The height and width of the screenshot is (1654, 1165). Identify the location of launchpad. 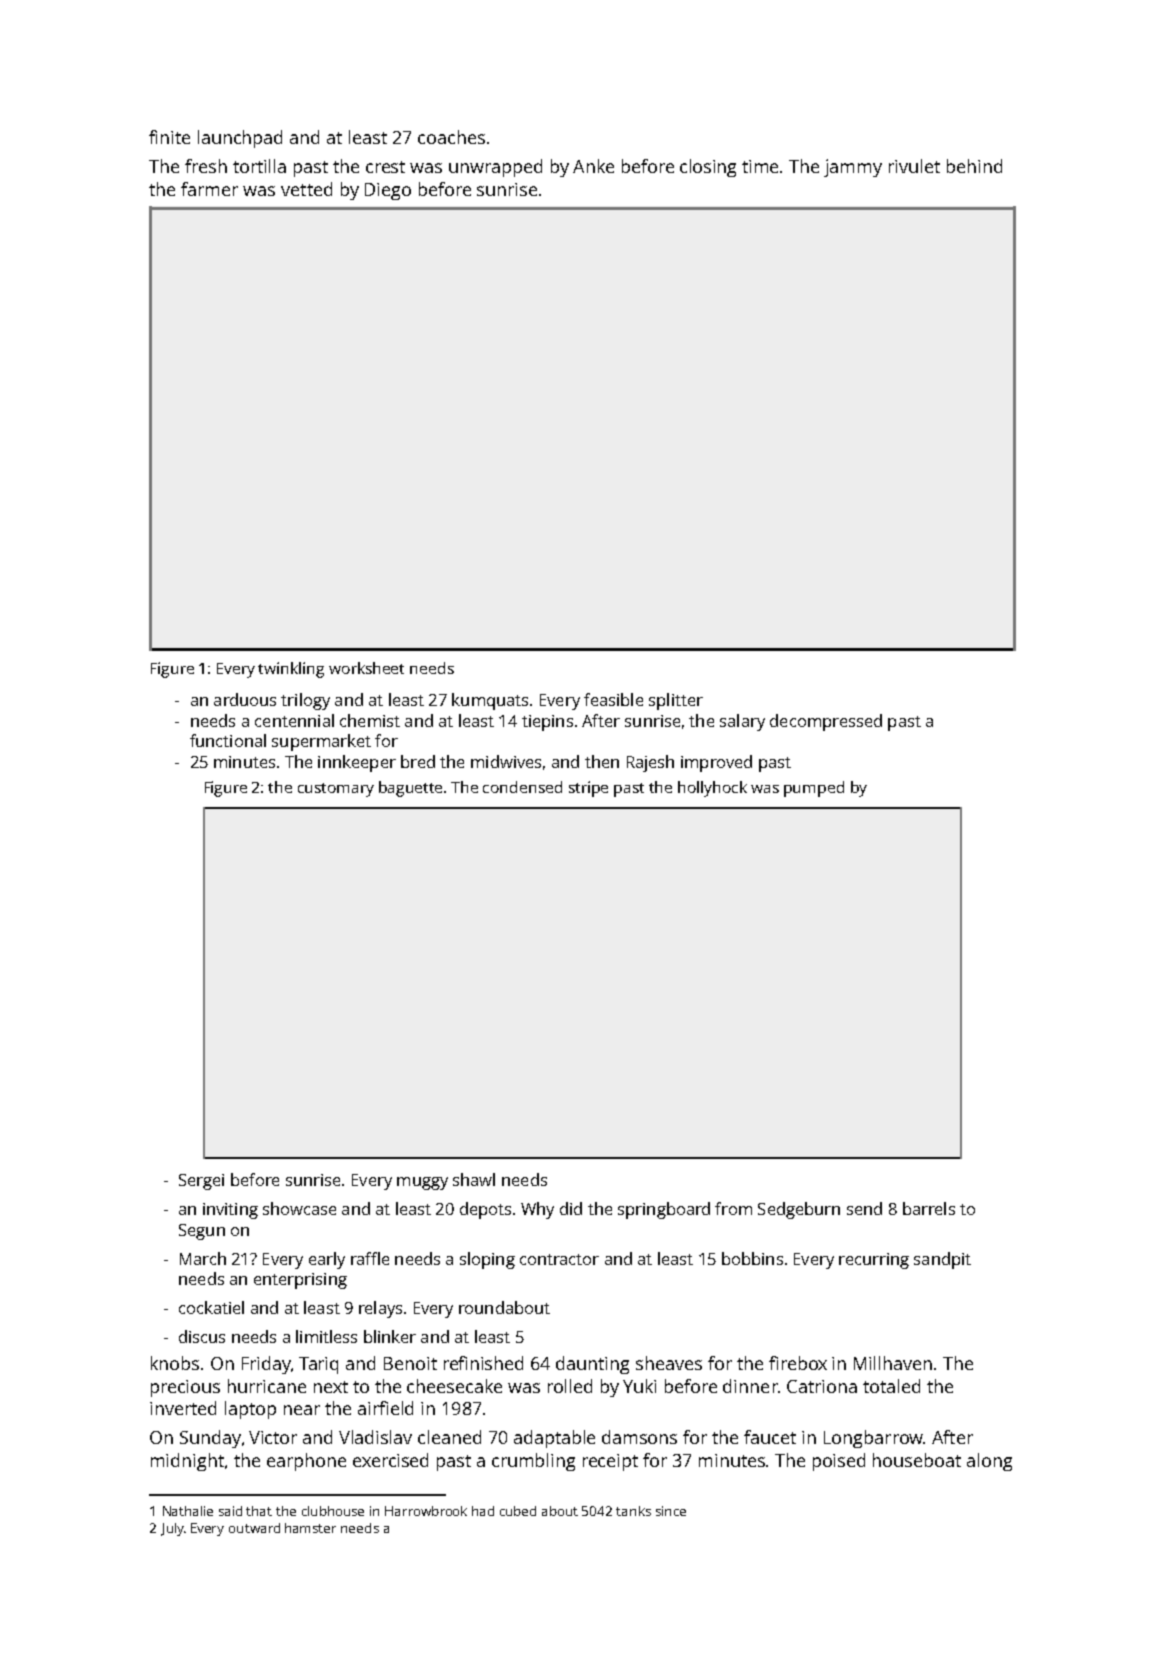
(240, 139).
